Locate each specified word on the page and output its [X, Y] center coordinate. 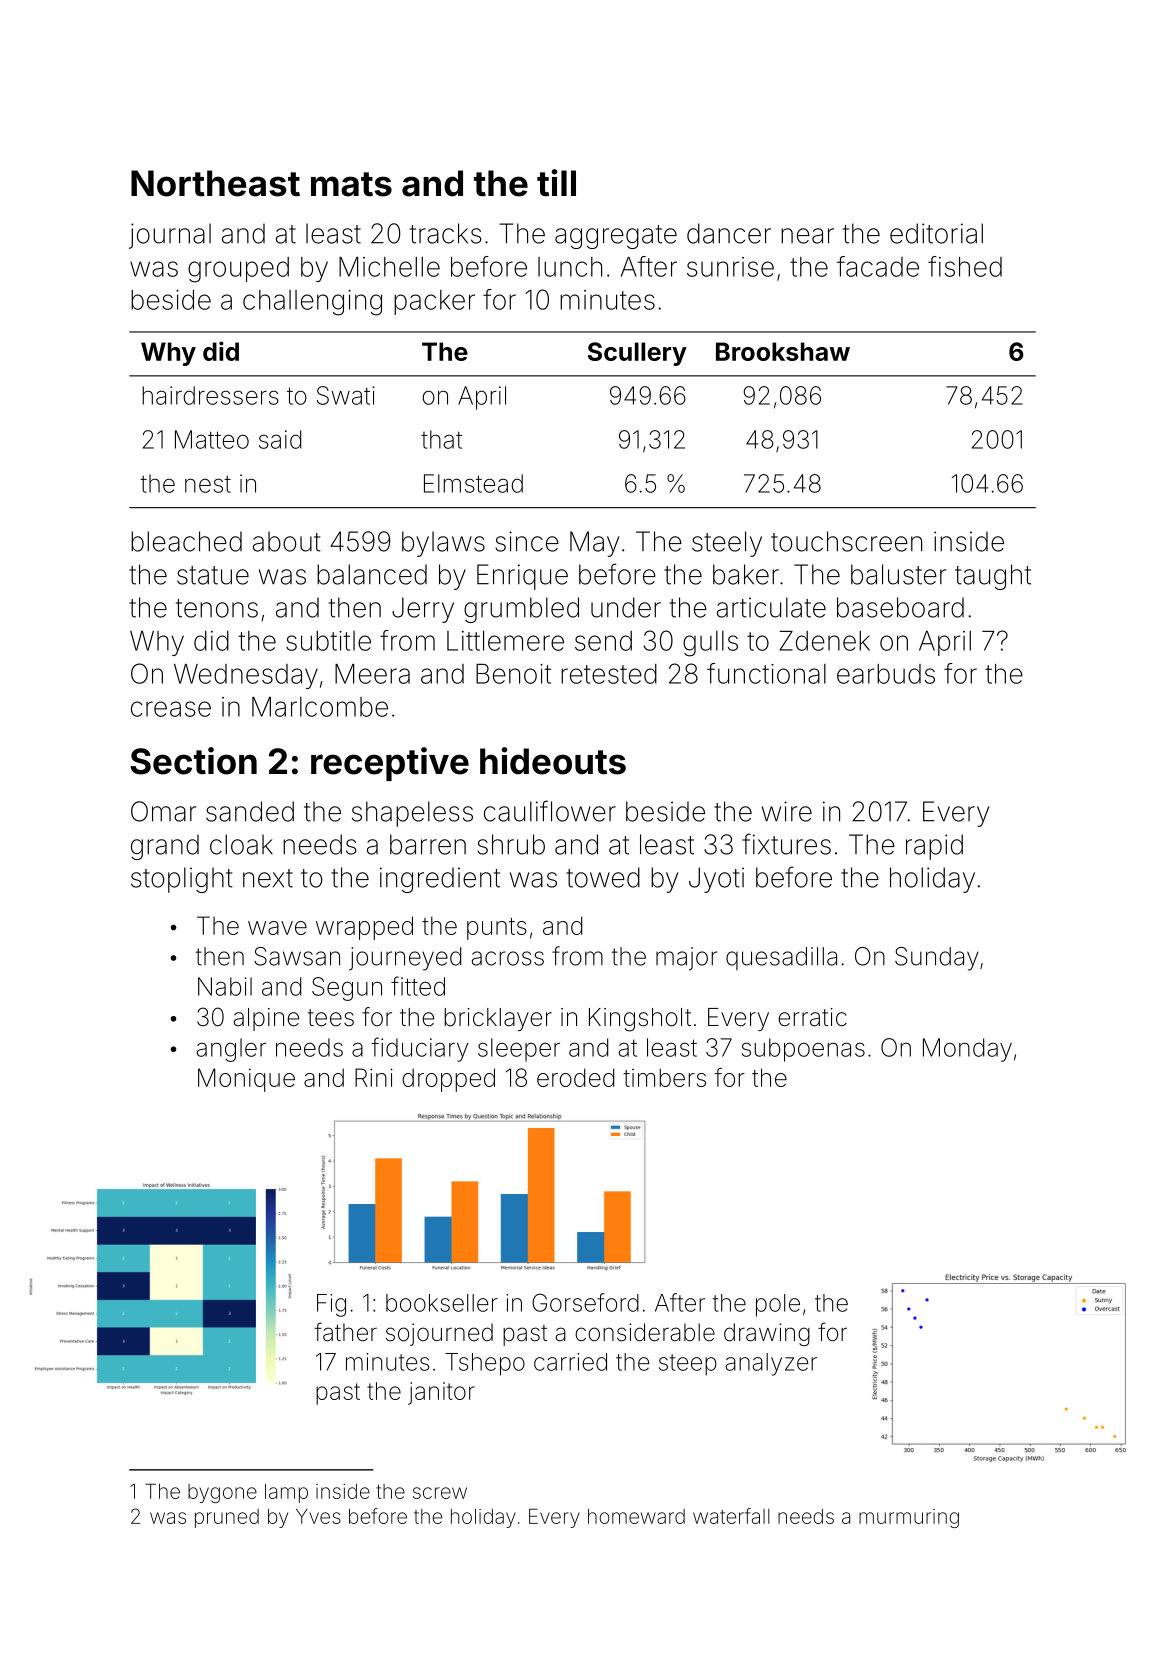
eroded [575, 1077]
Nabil [225, 986]
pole [778, 1305]
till [556, 183]
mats [351, 184]
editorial [936, 233]
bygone [222, 1493]
